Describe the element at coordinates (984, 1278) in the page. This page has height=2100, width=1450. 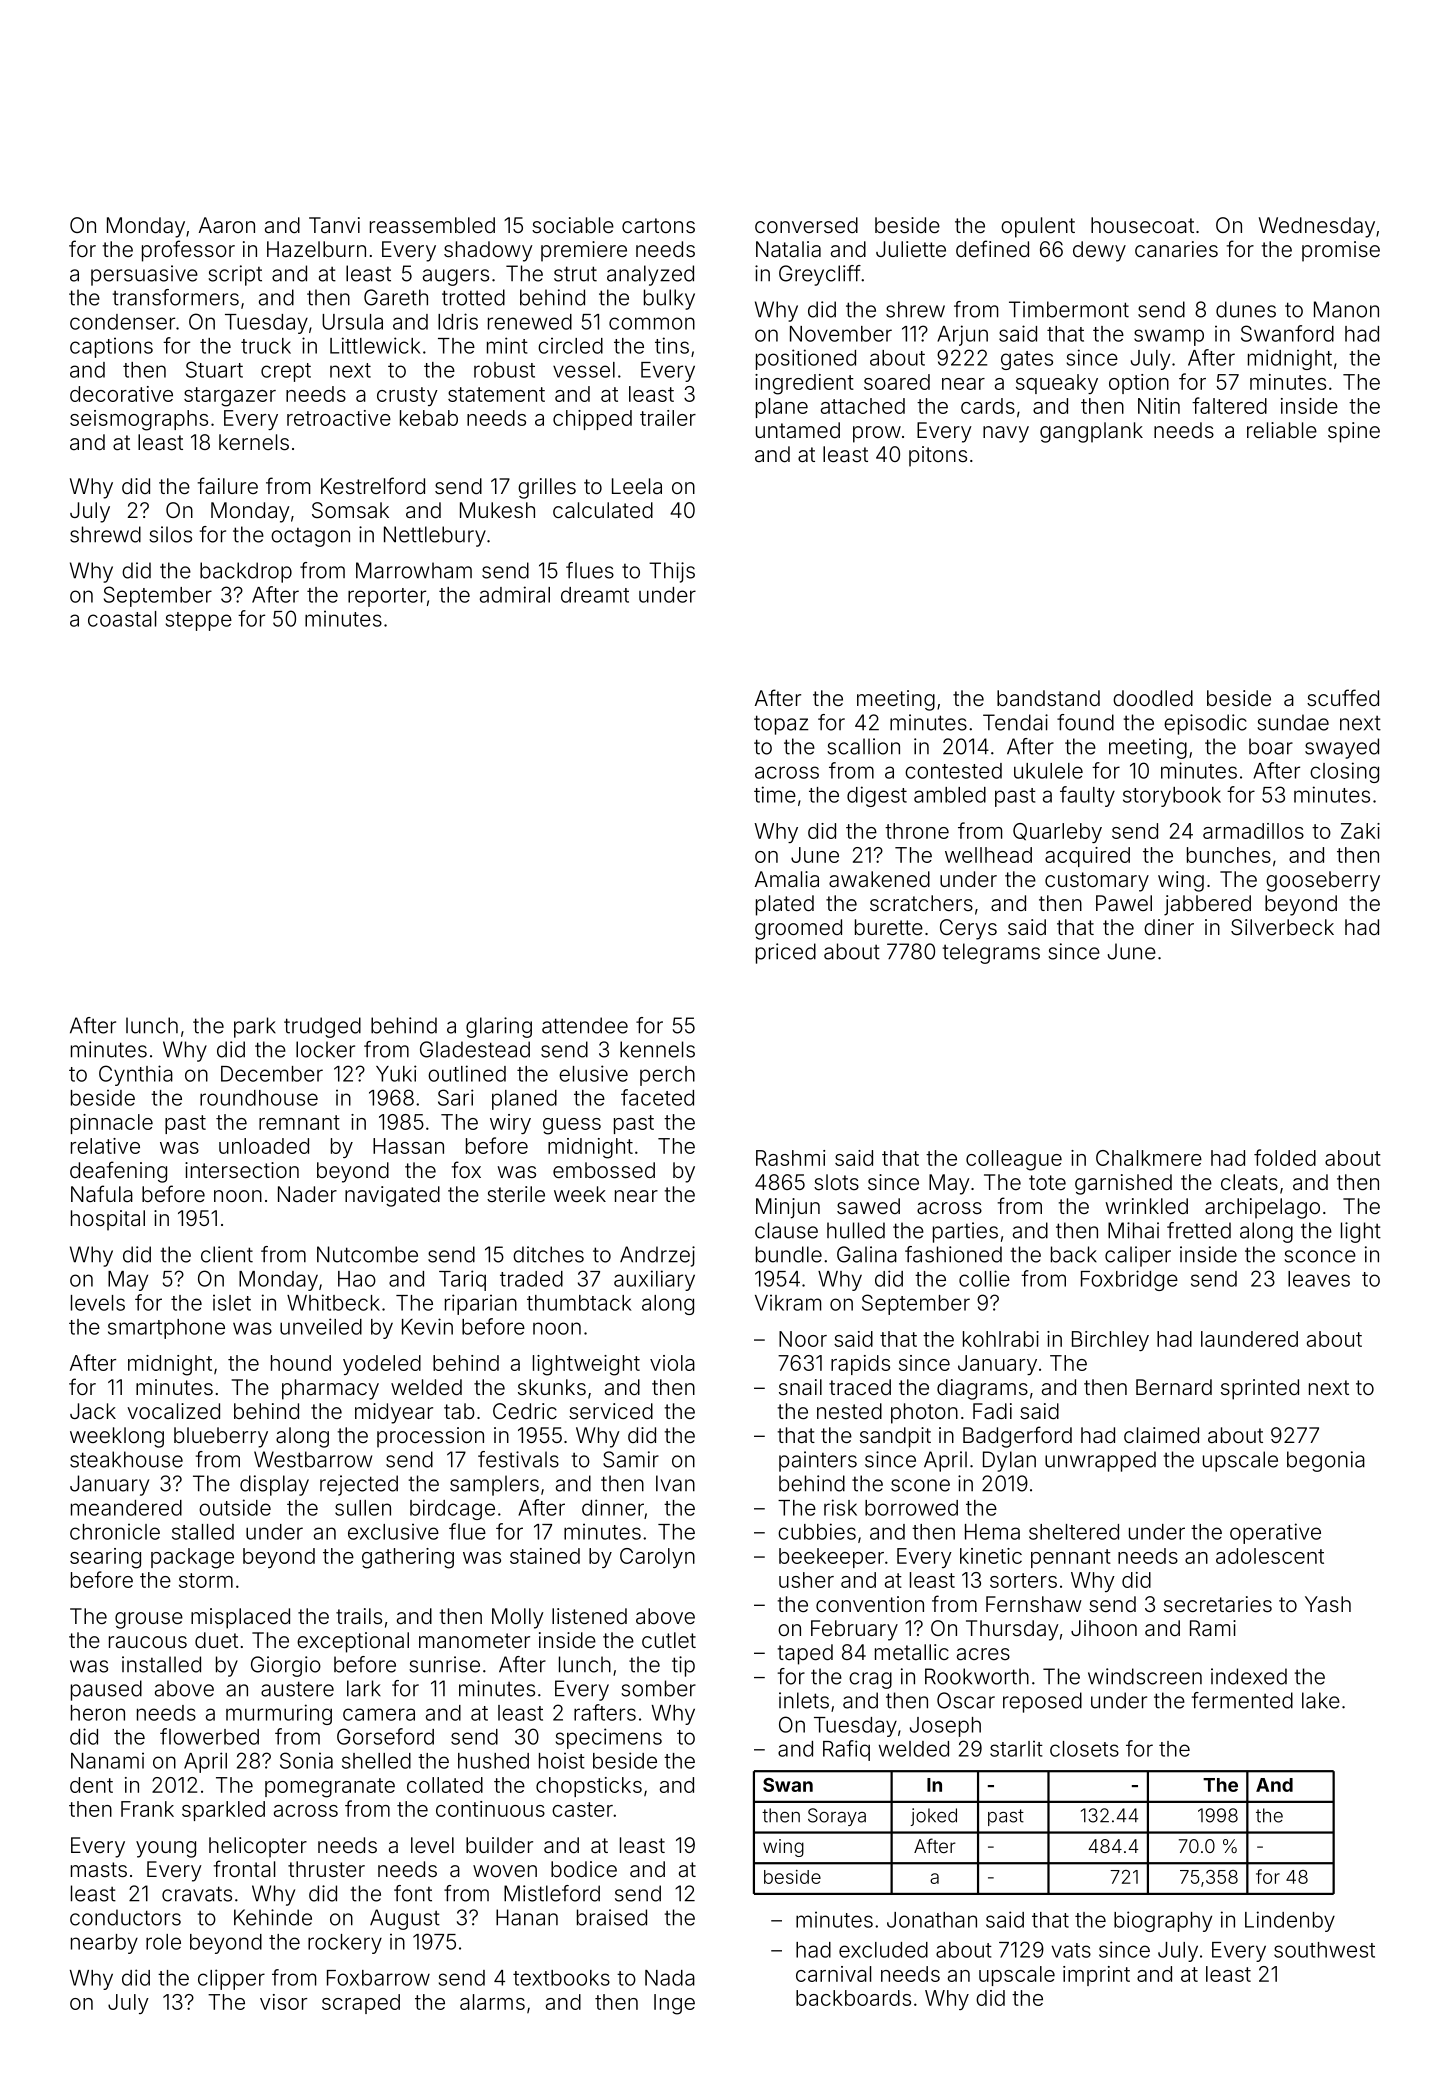
I see `collie` at that location.
